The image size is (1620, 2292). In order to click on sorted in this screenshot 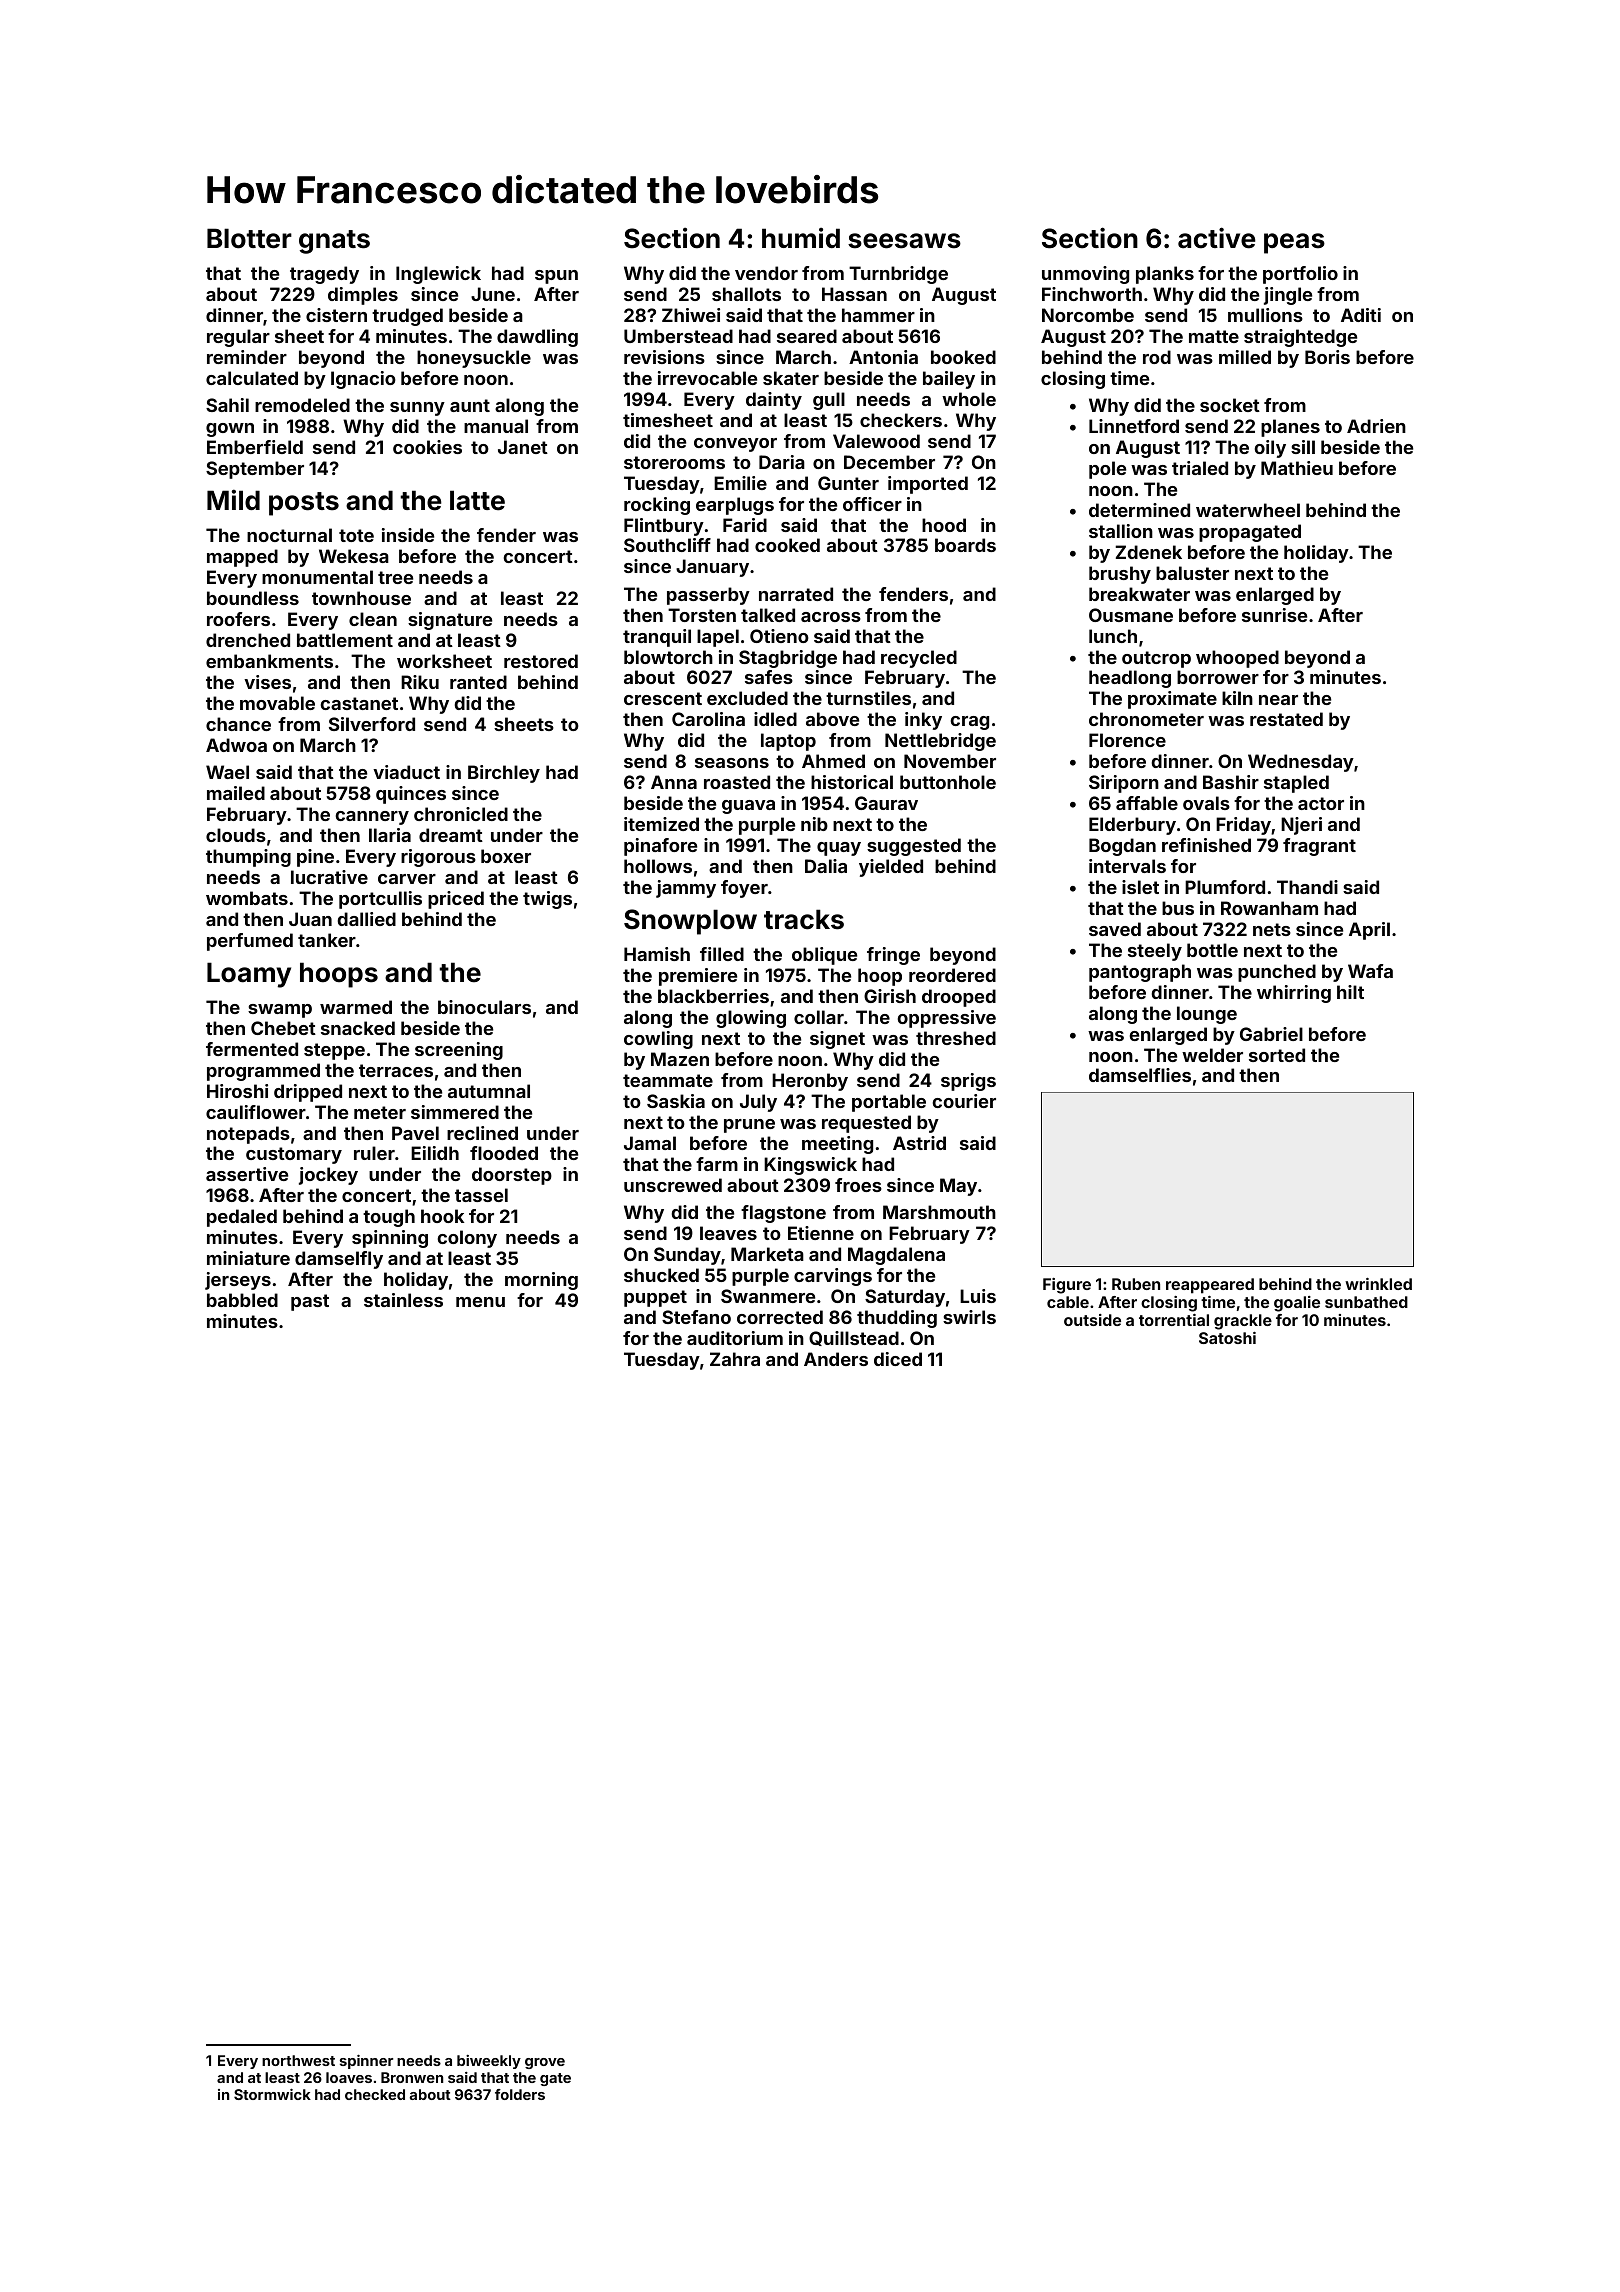, I will do `click(1277, 1055)`.
